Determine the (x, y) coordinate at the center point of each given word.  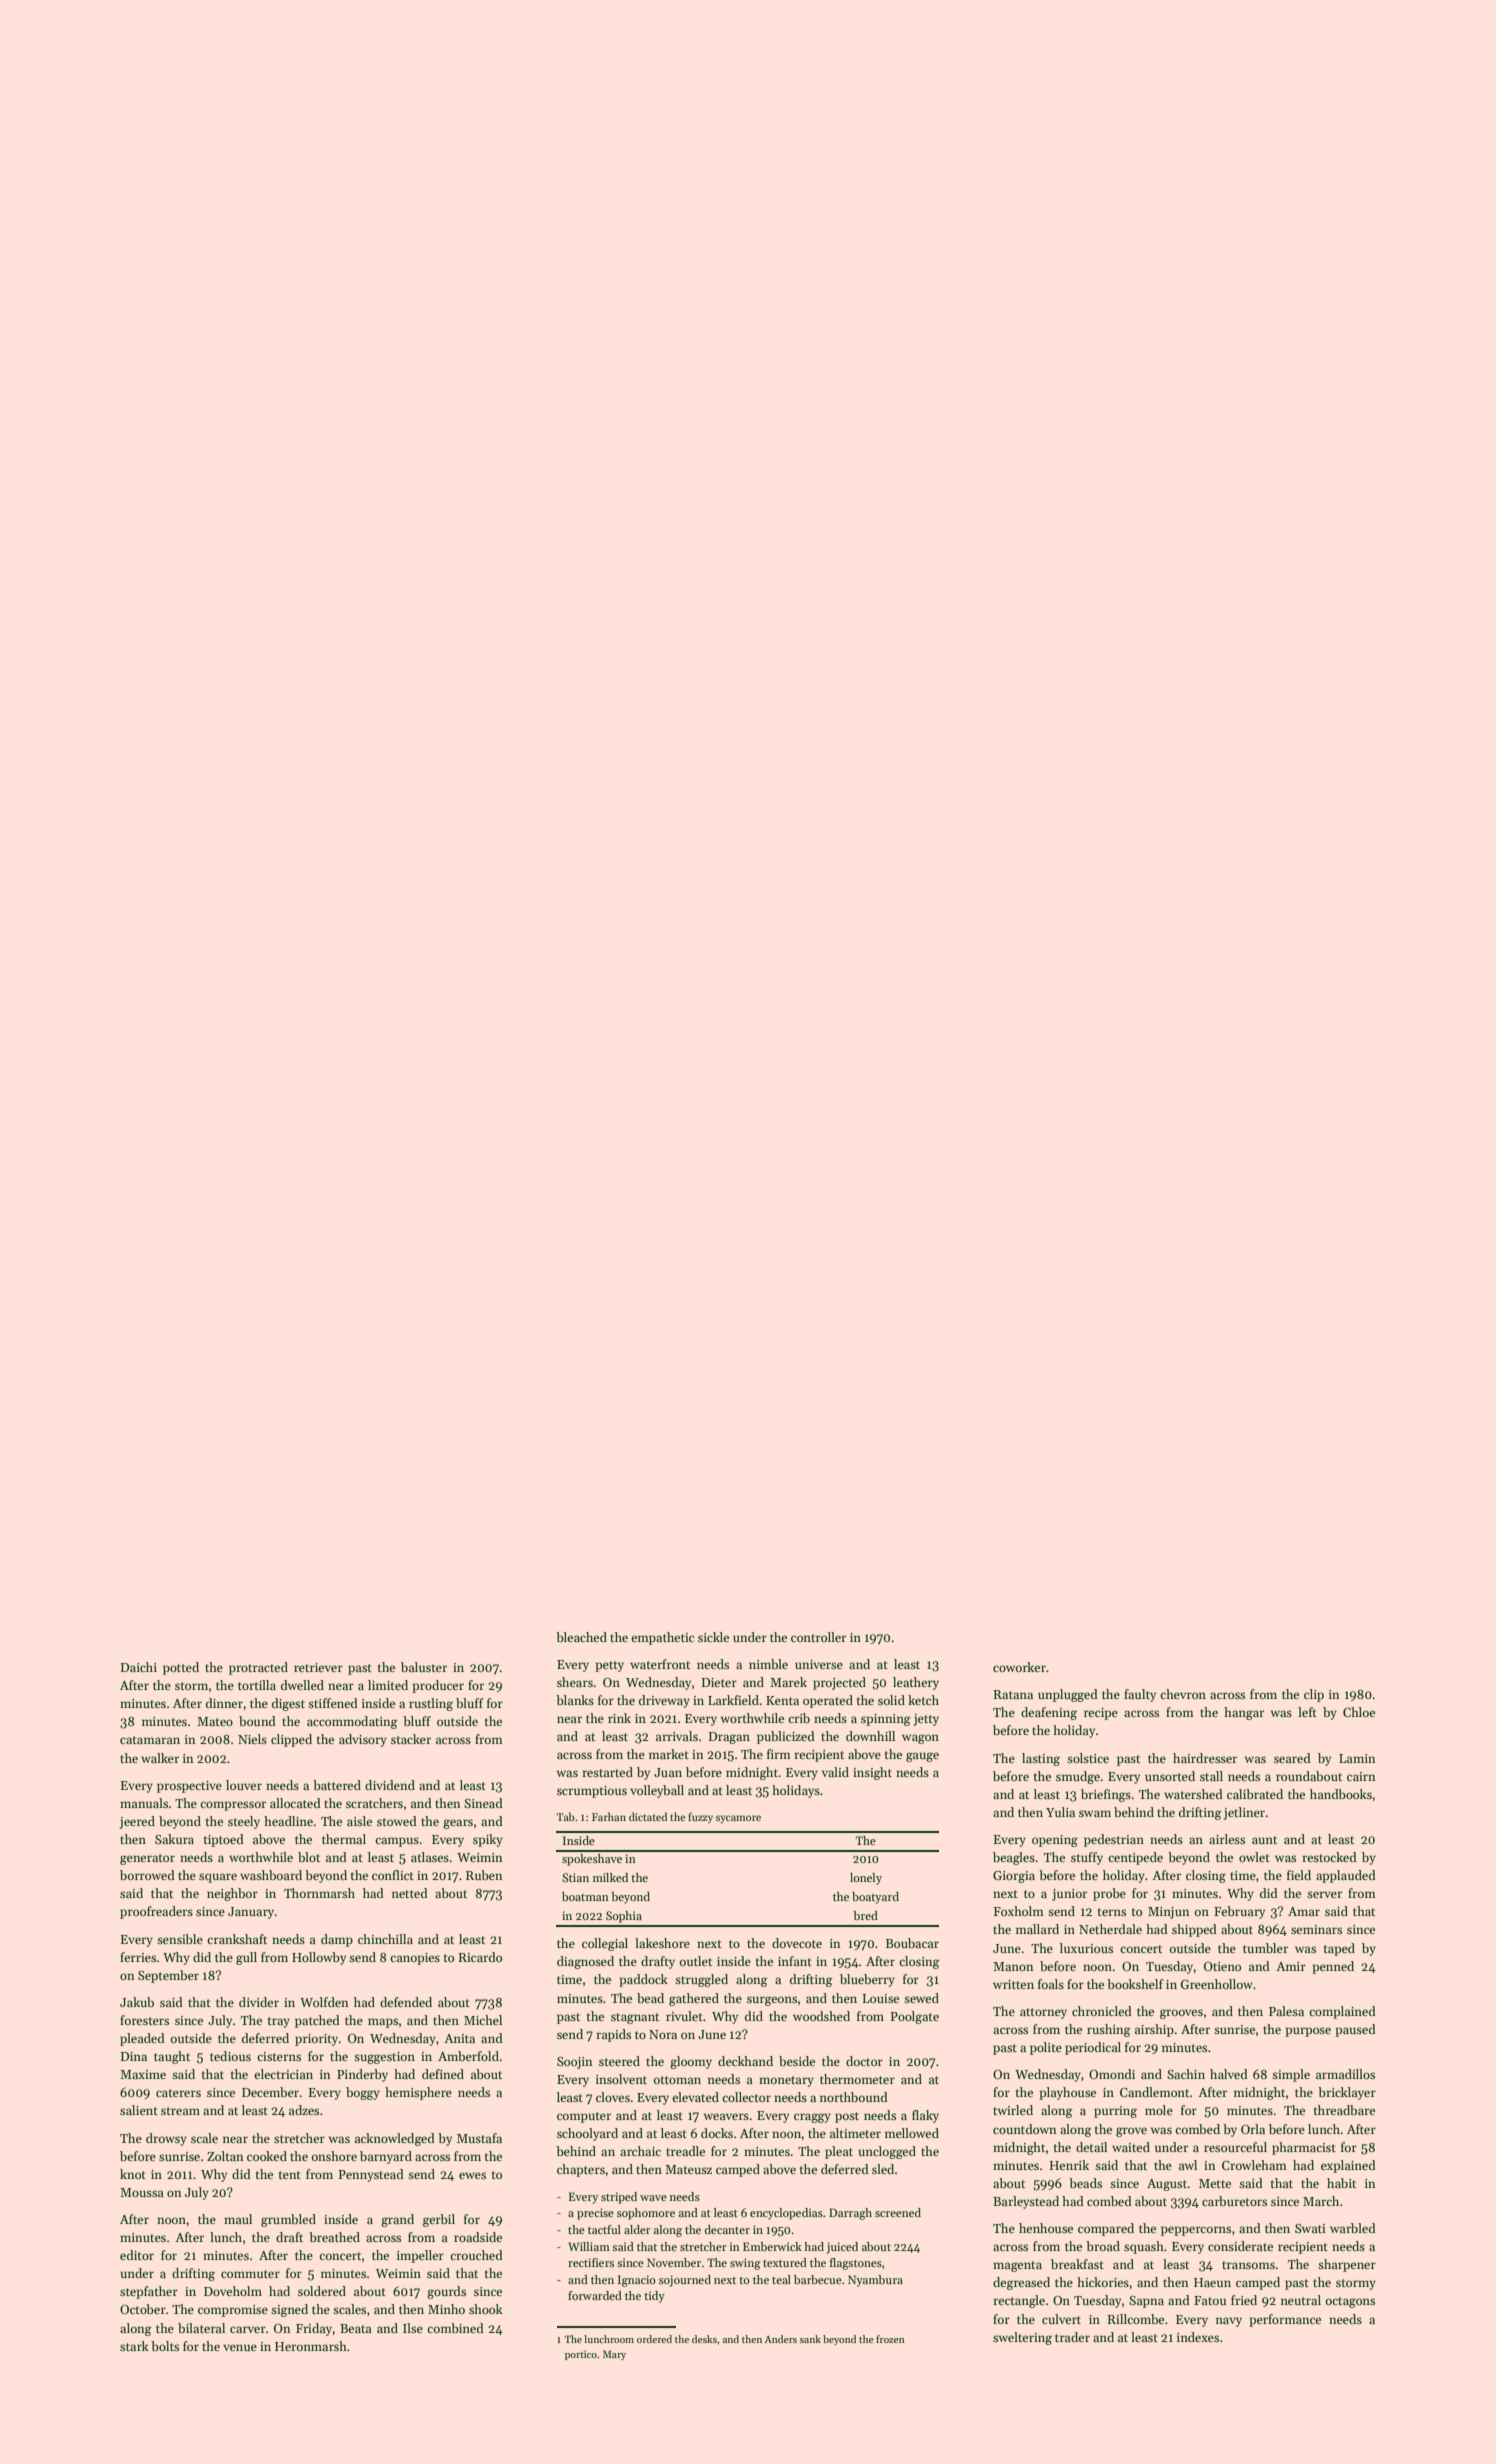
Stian (575, 1877)
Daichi (139, 1667)
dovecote (797, 1943)
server (1324, 1894)
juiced (842, 2248)
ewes (472, 2175)
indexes (1198, 2337)
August (1167, 2185)
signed (289, 2310)
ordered (654, 2339)
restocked (1329, 1857)
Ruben (484, 1875)
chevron (1183, 1694)
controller (818, 1637)
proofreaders (156, 1912)
